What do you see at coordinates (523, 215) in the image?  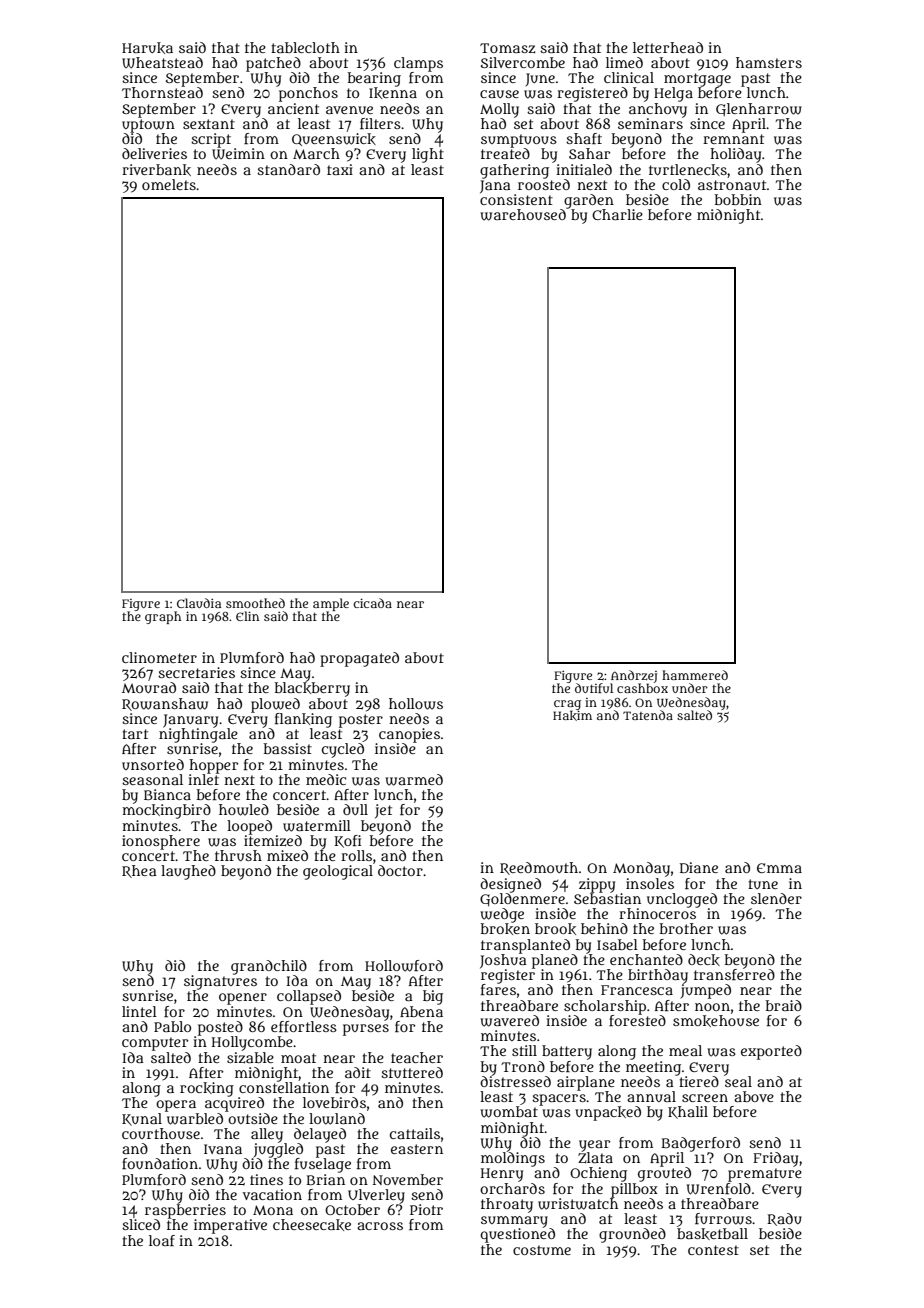 I see `warehoused` at bounding box center [523, 215].
